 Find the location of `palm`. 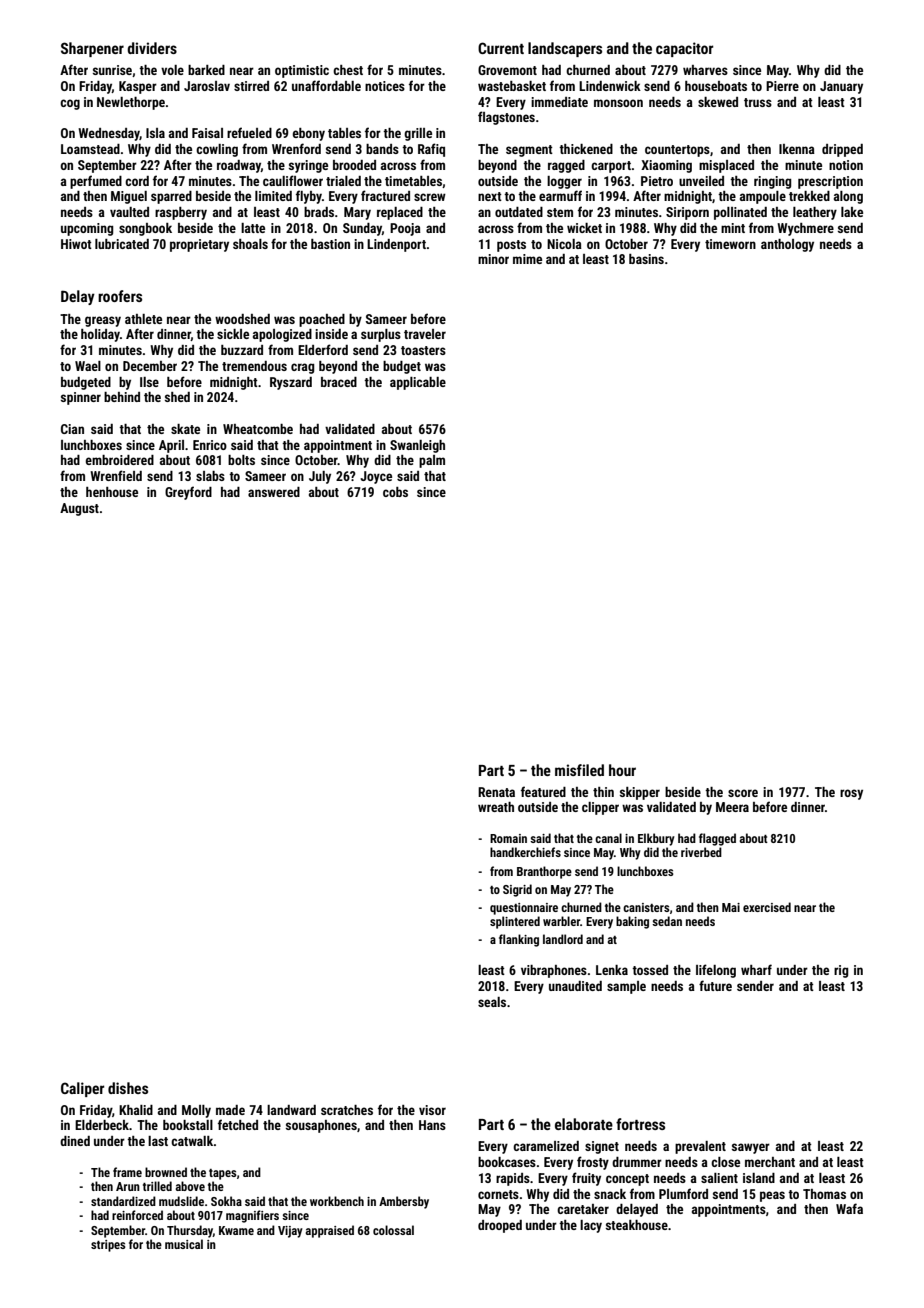

palm is located at coordinates (432, 461).
